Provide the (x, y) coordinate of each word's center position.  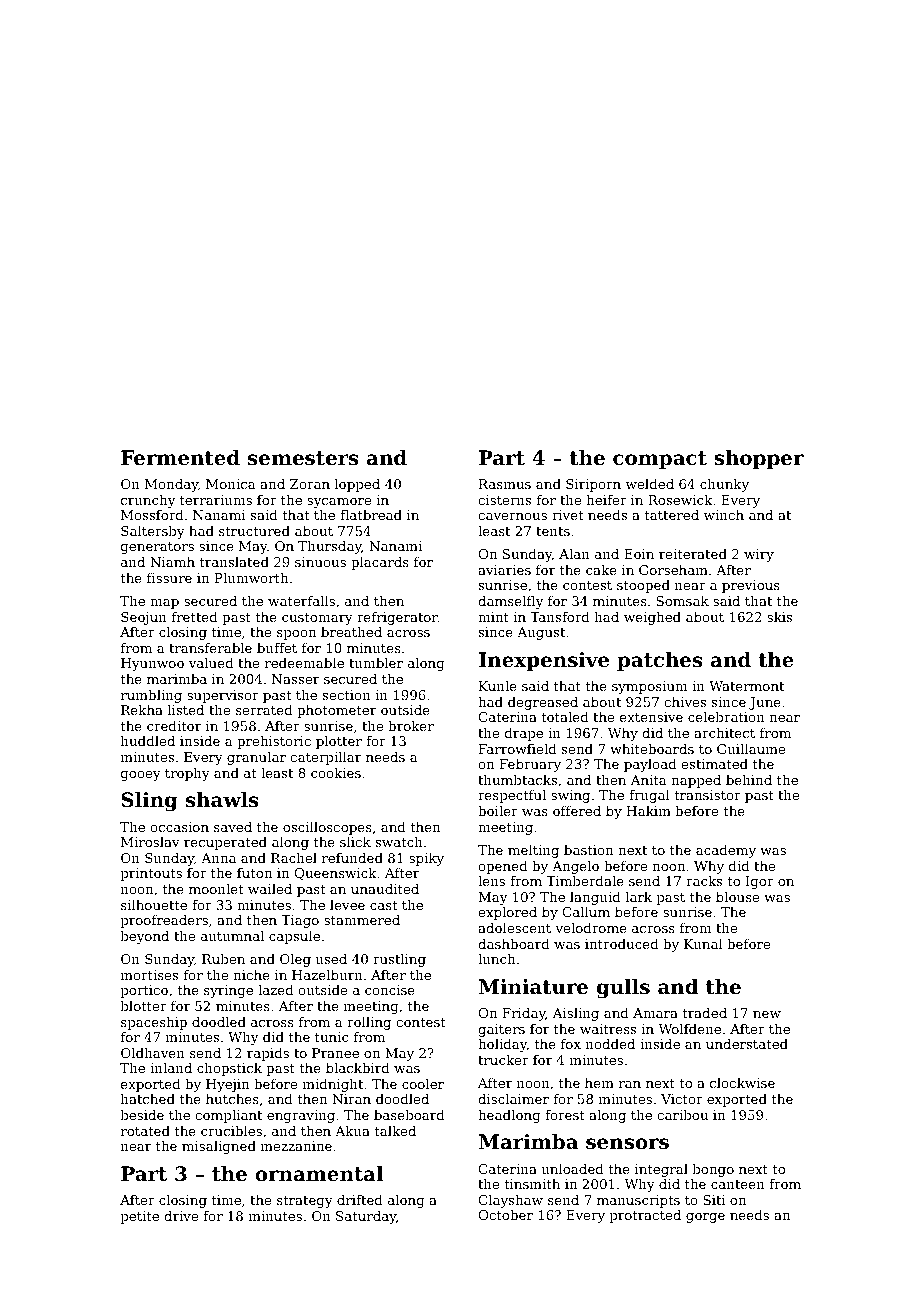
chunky (724, 485)
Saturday (366, 1217)
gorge (705, 1218)
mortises (149, 975)
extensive (651, 717)
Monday (171, 485)
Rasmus (505, 484)
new (767, 1014)
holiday (502, 1045)
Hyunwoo (152, 664)
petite (139, 1217)
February (530, 765)
